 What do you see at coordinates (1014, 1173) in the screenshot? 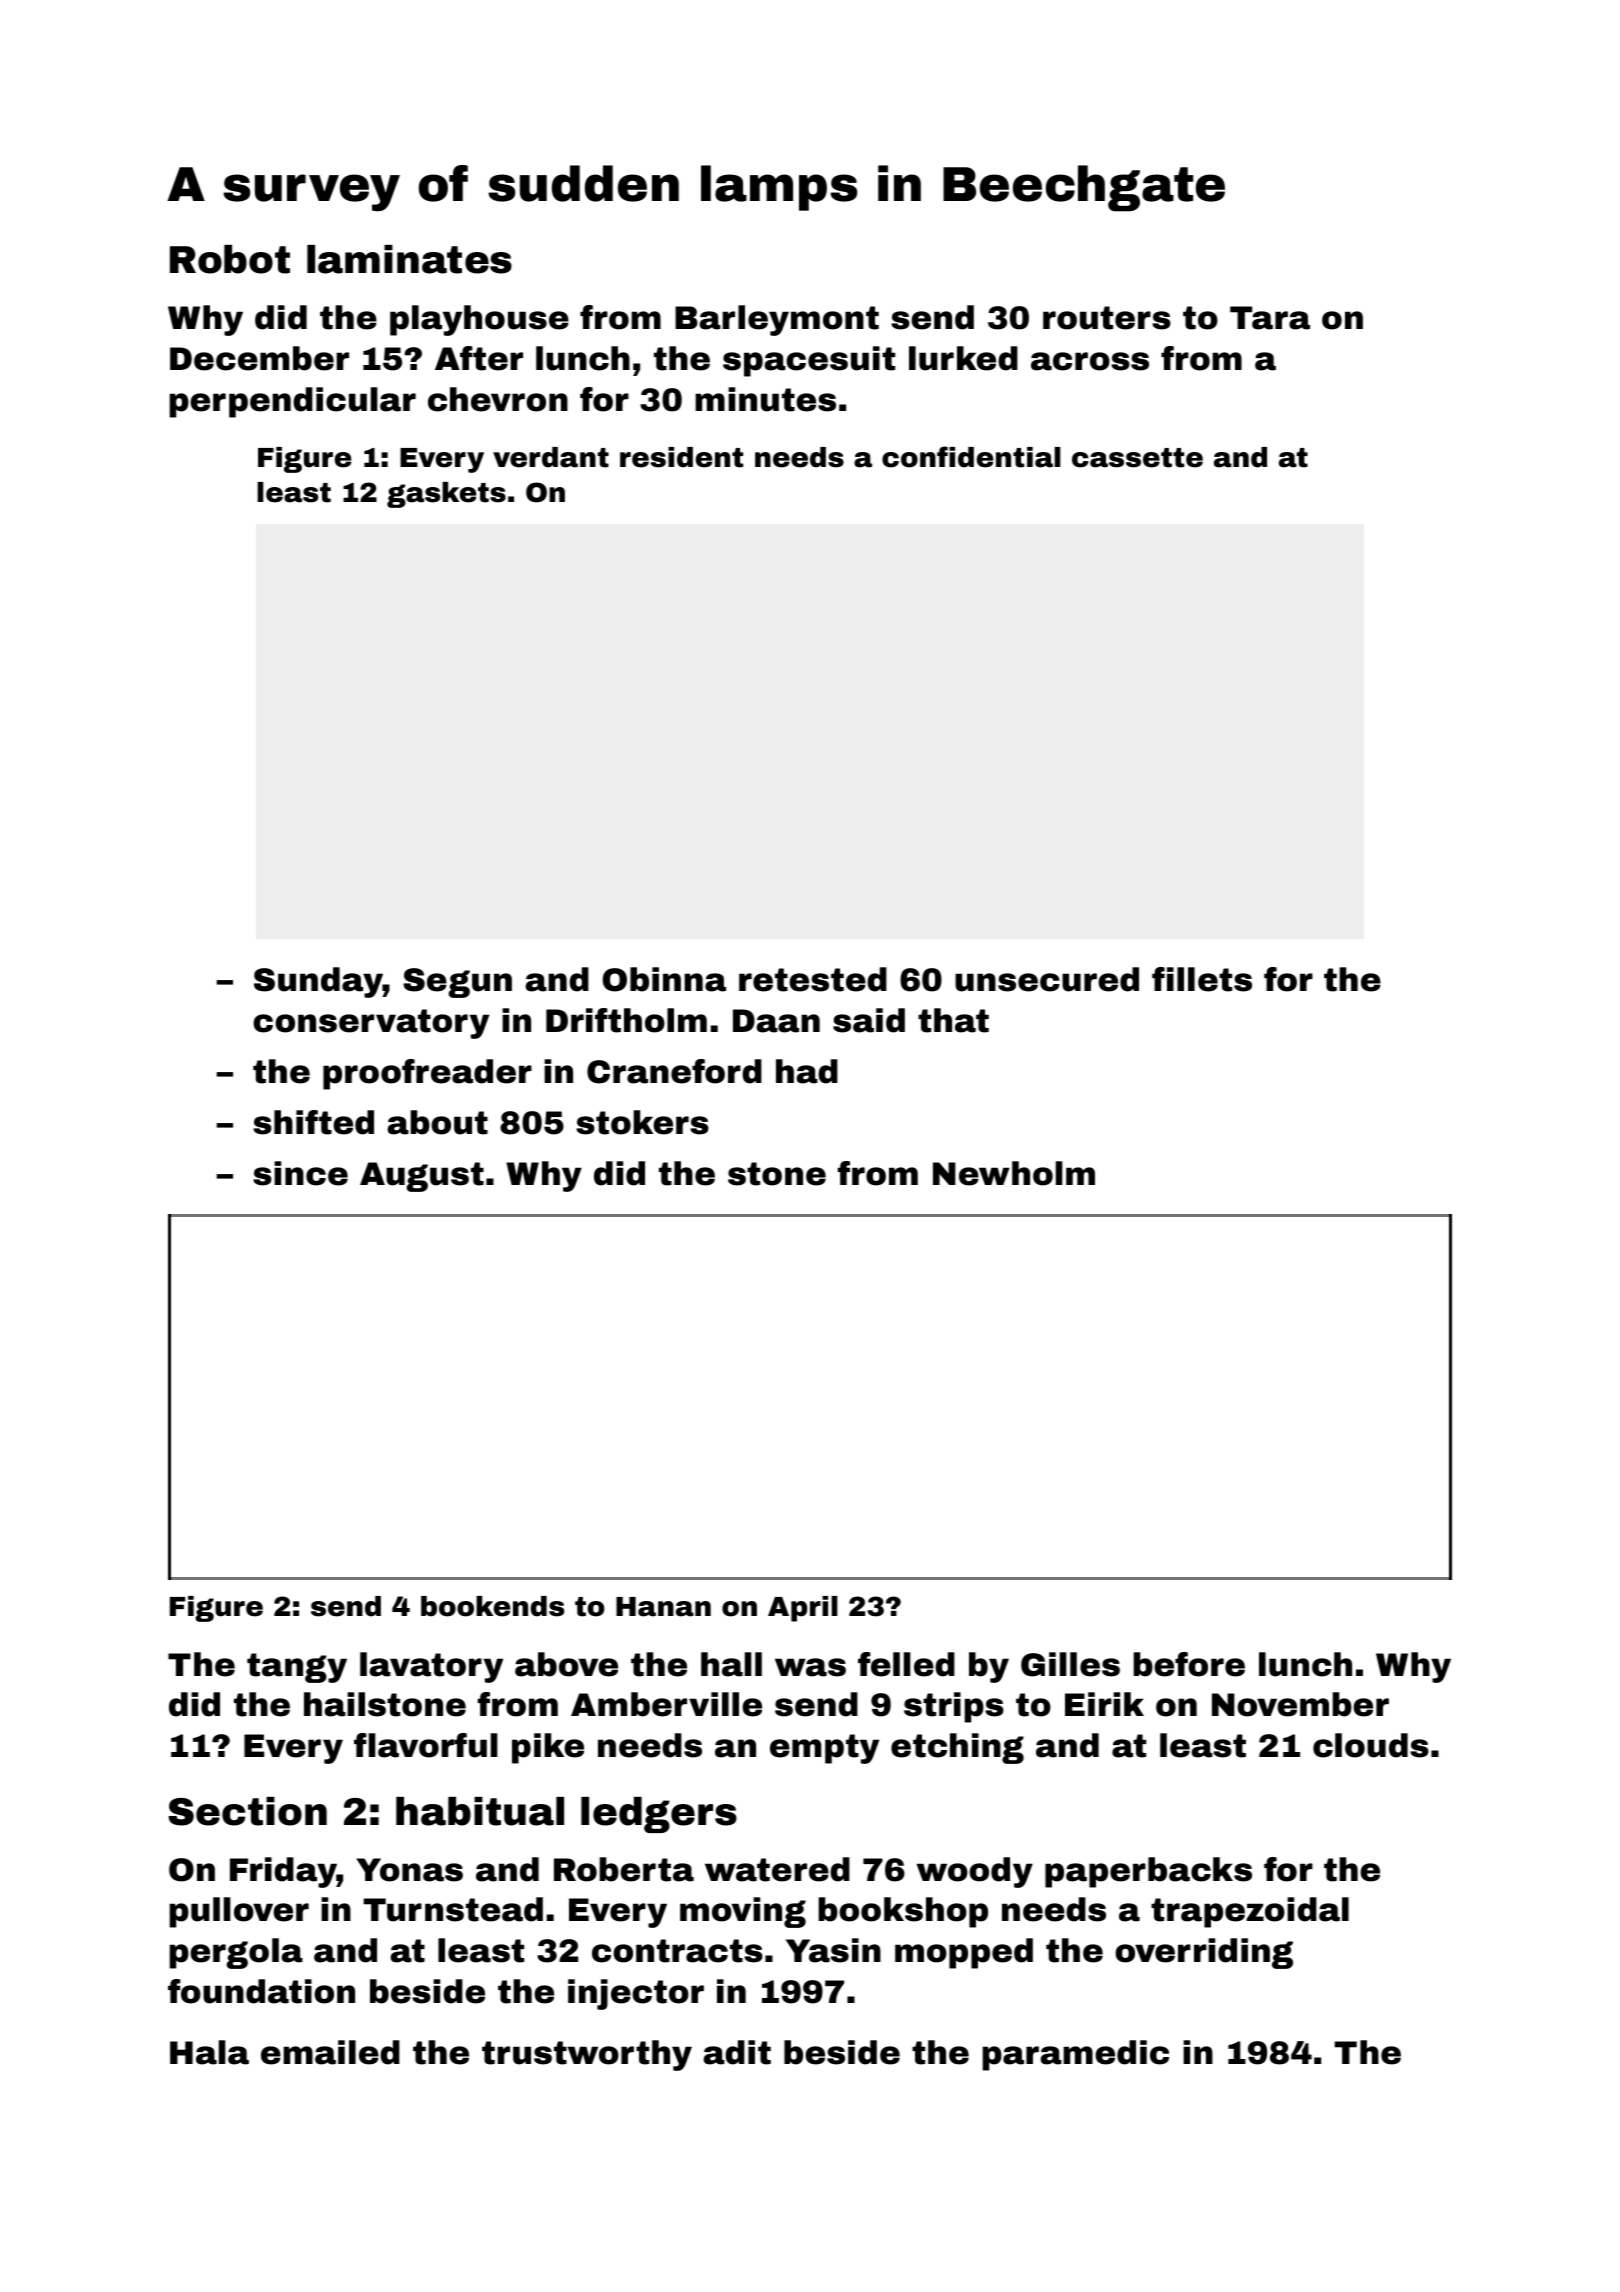
I see `Newholm` at bounding box center [1014, 1173].
